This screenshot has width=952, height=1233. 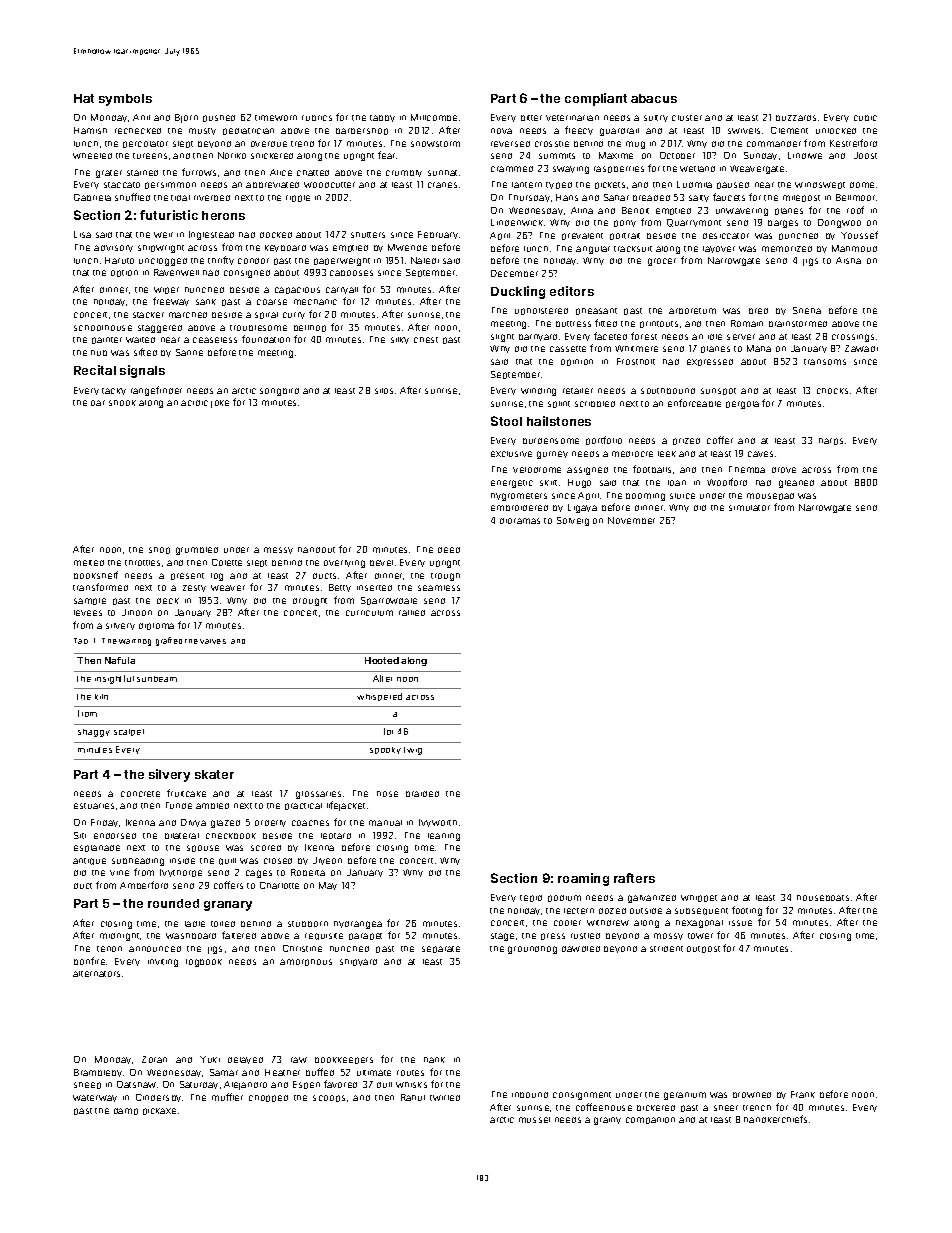 I want to click on wiper, so click(x=166, y=290).
